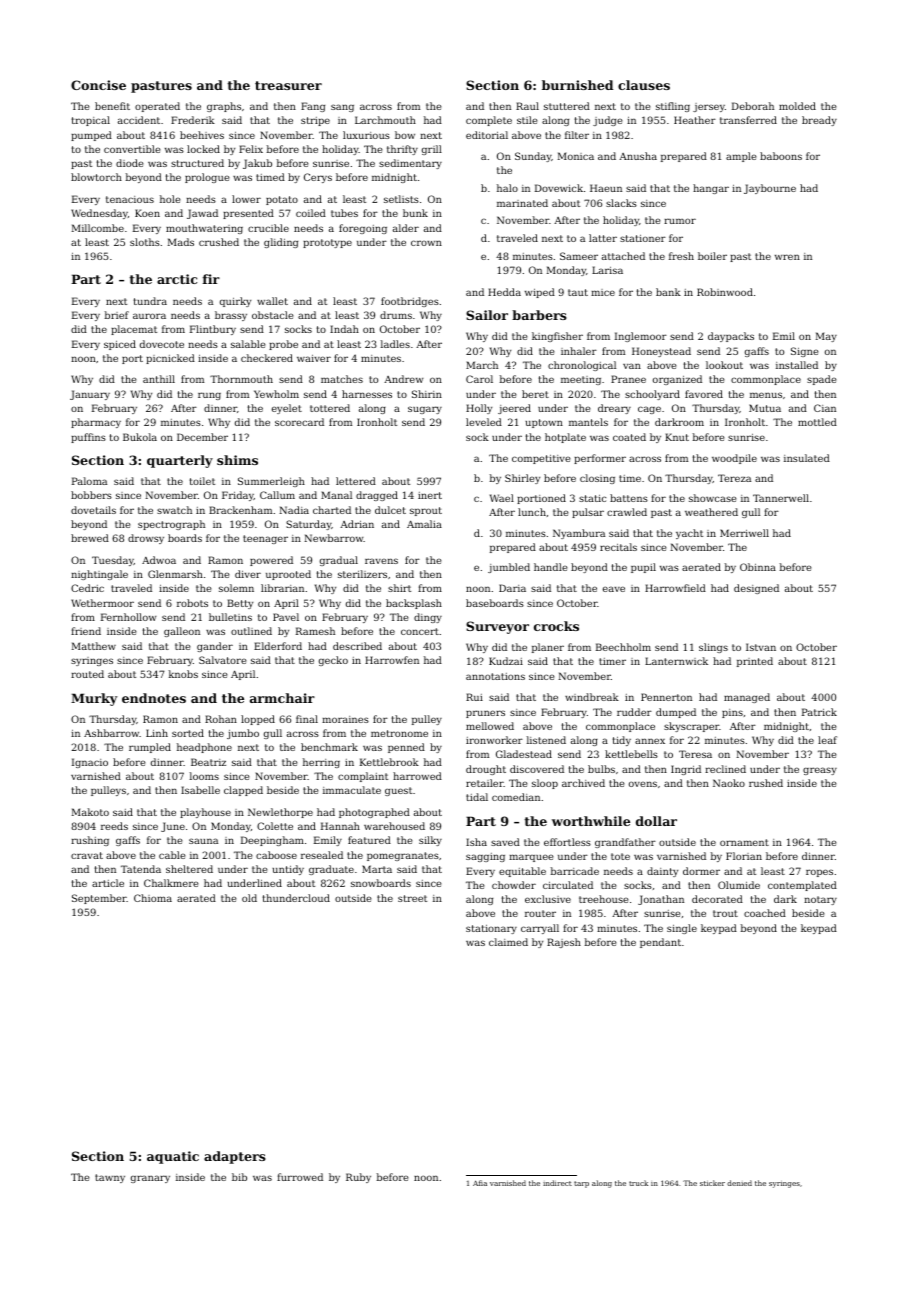 This screenshot has width=908, height=1316. I want to click on Lanternwick, so click(676, 661).
